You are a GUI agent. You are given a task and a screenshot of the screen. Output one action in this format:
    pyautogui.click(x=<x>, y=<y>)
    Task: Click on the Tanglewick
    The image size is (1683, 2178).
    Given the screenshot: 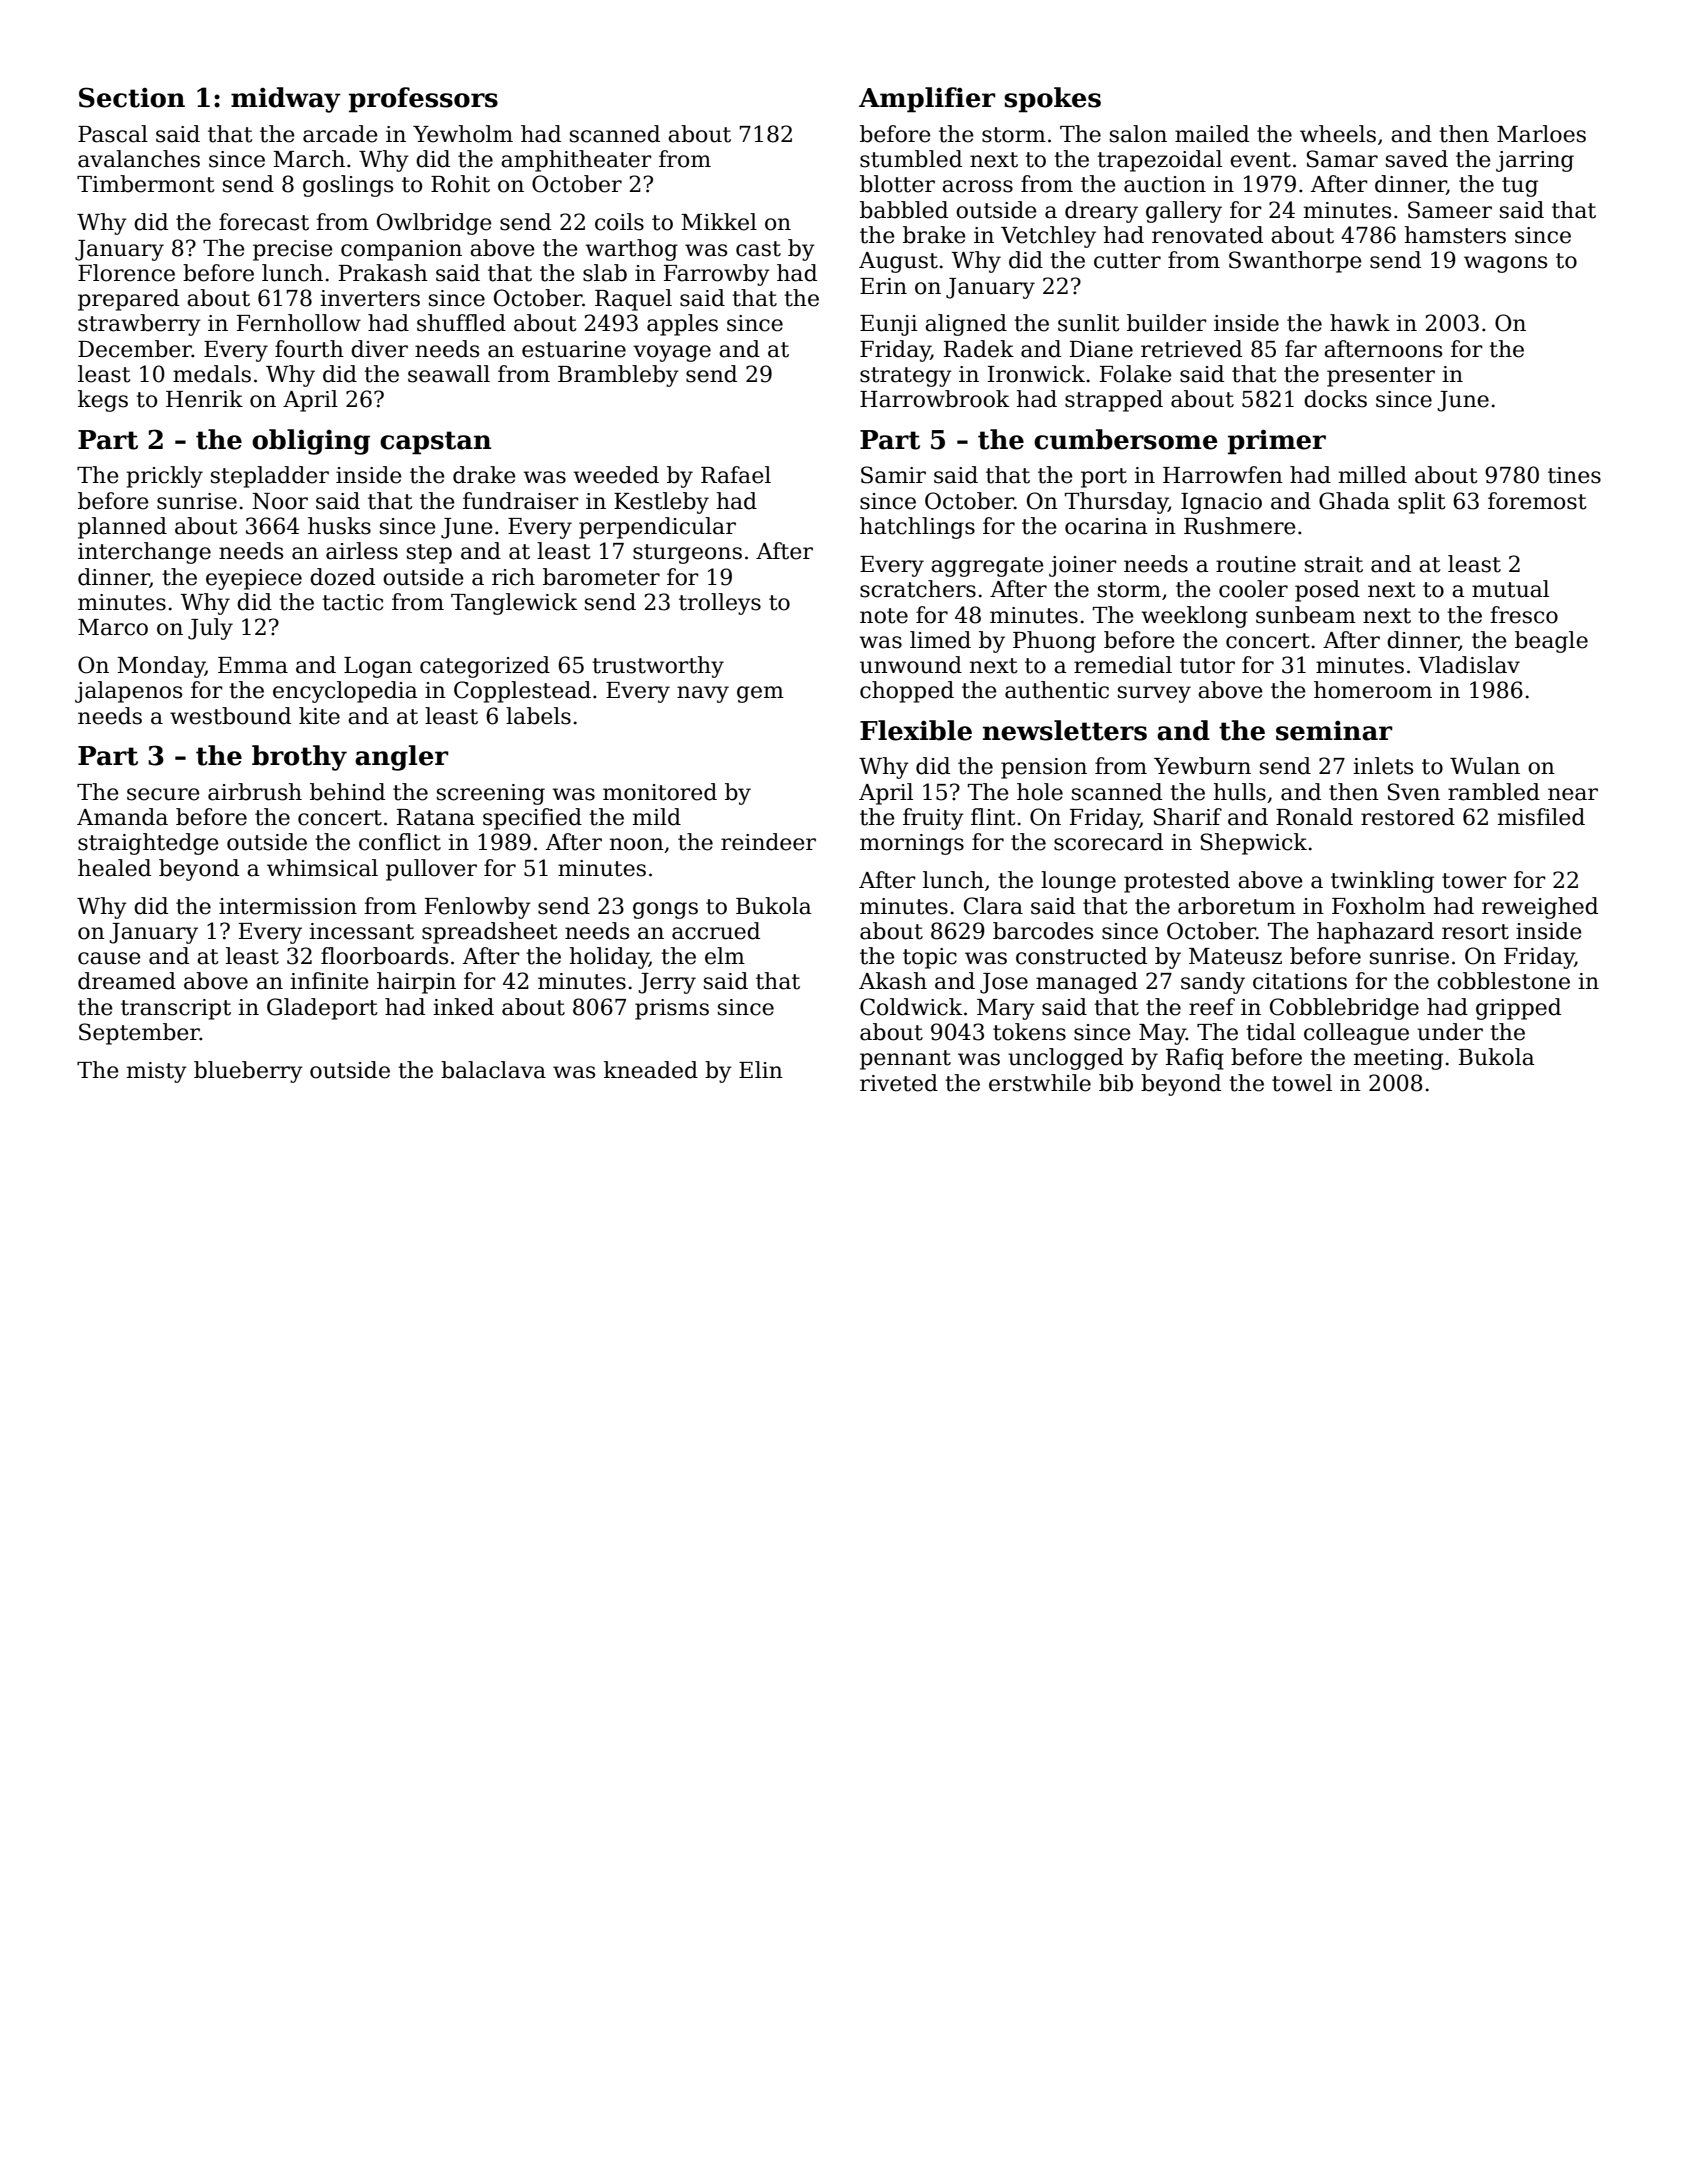 What is the action you would take?
    pyautogui.click(x=514, y=604)
